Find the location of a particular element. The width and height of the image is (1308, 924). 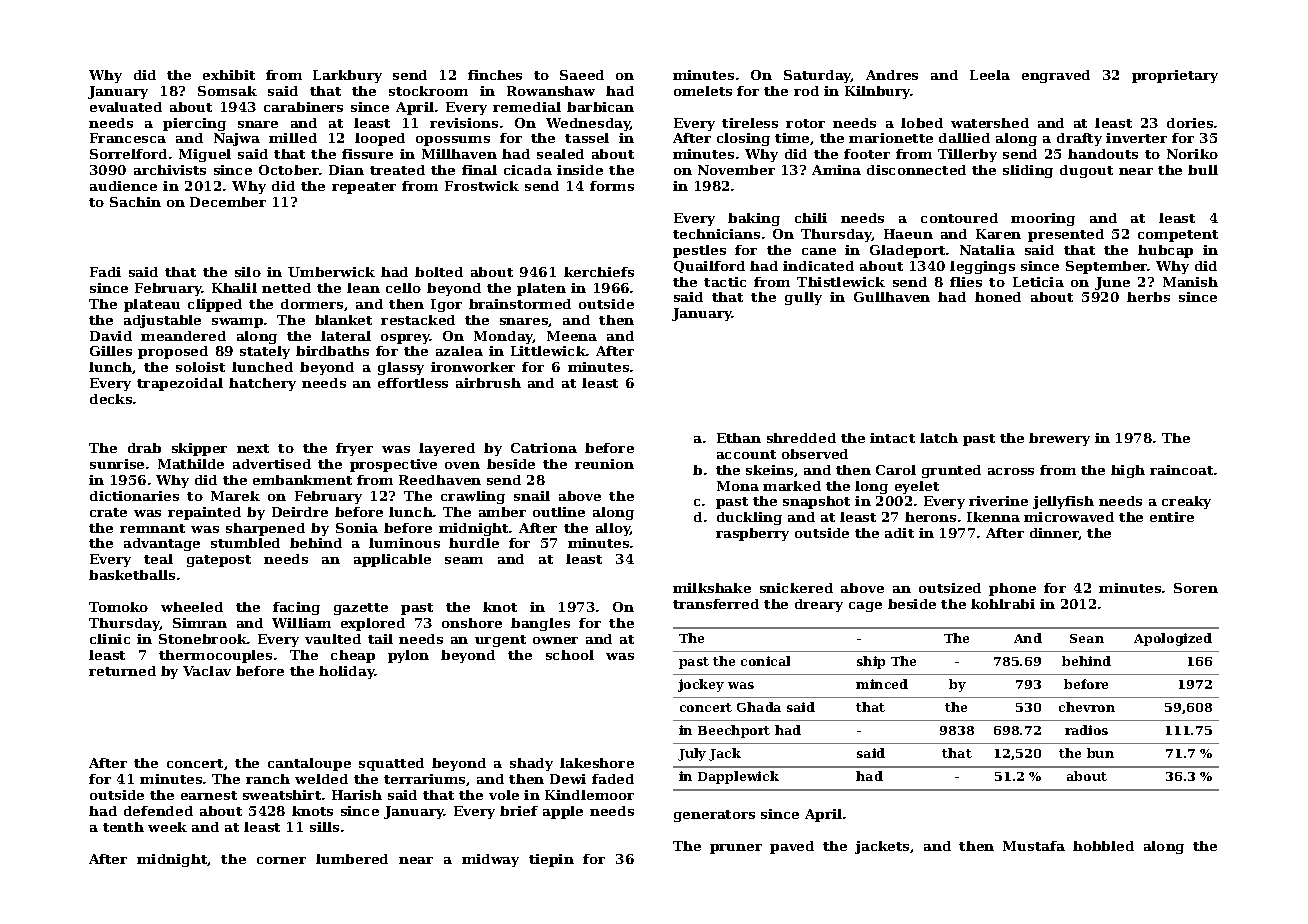

Vaclav is located at coordinates (207, 671).
